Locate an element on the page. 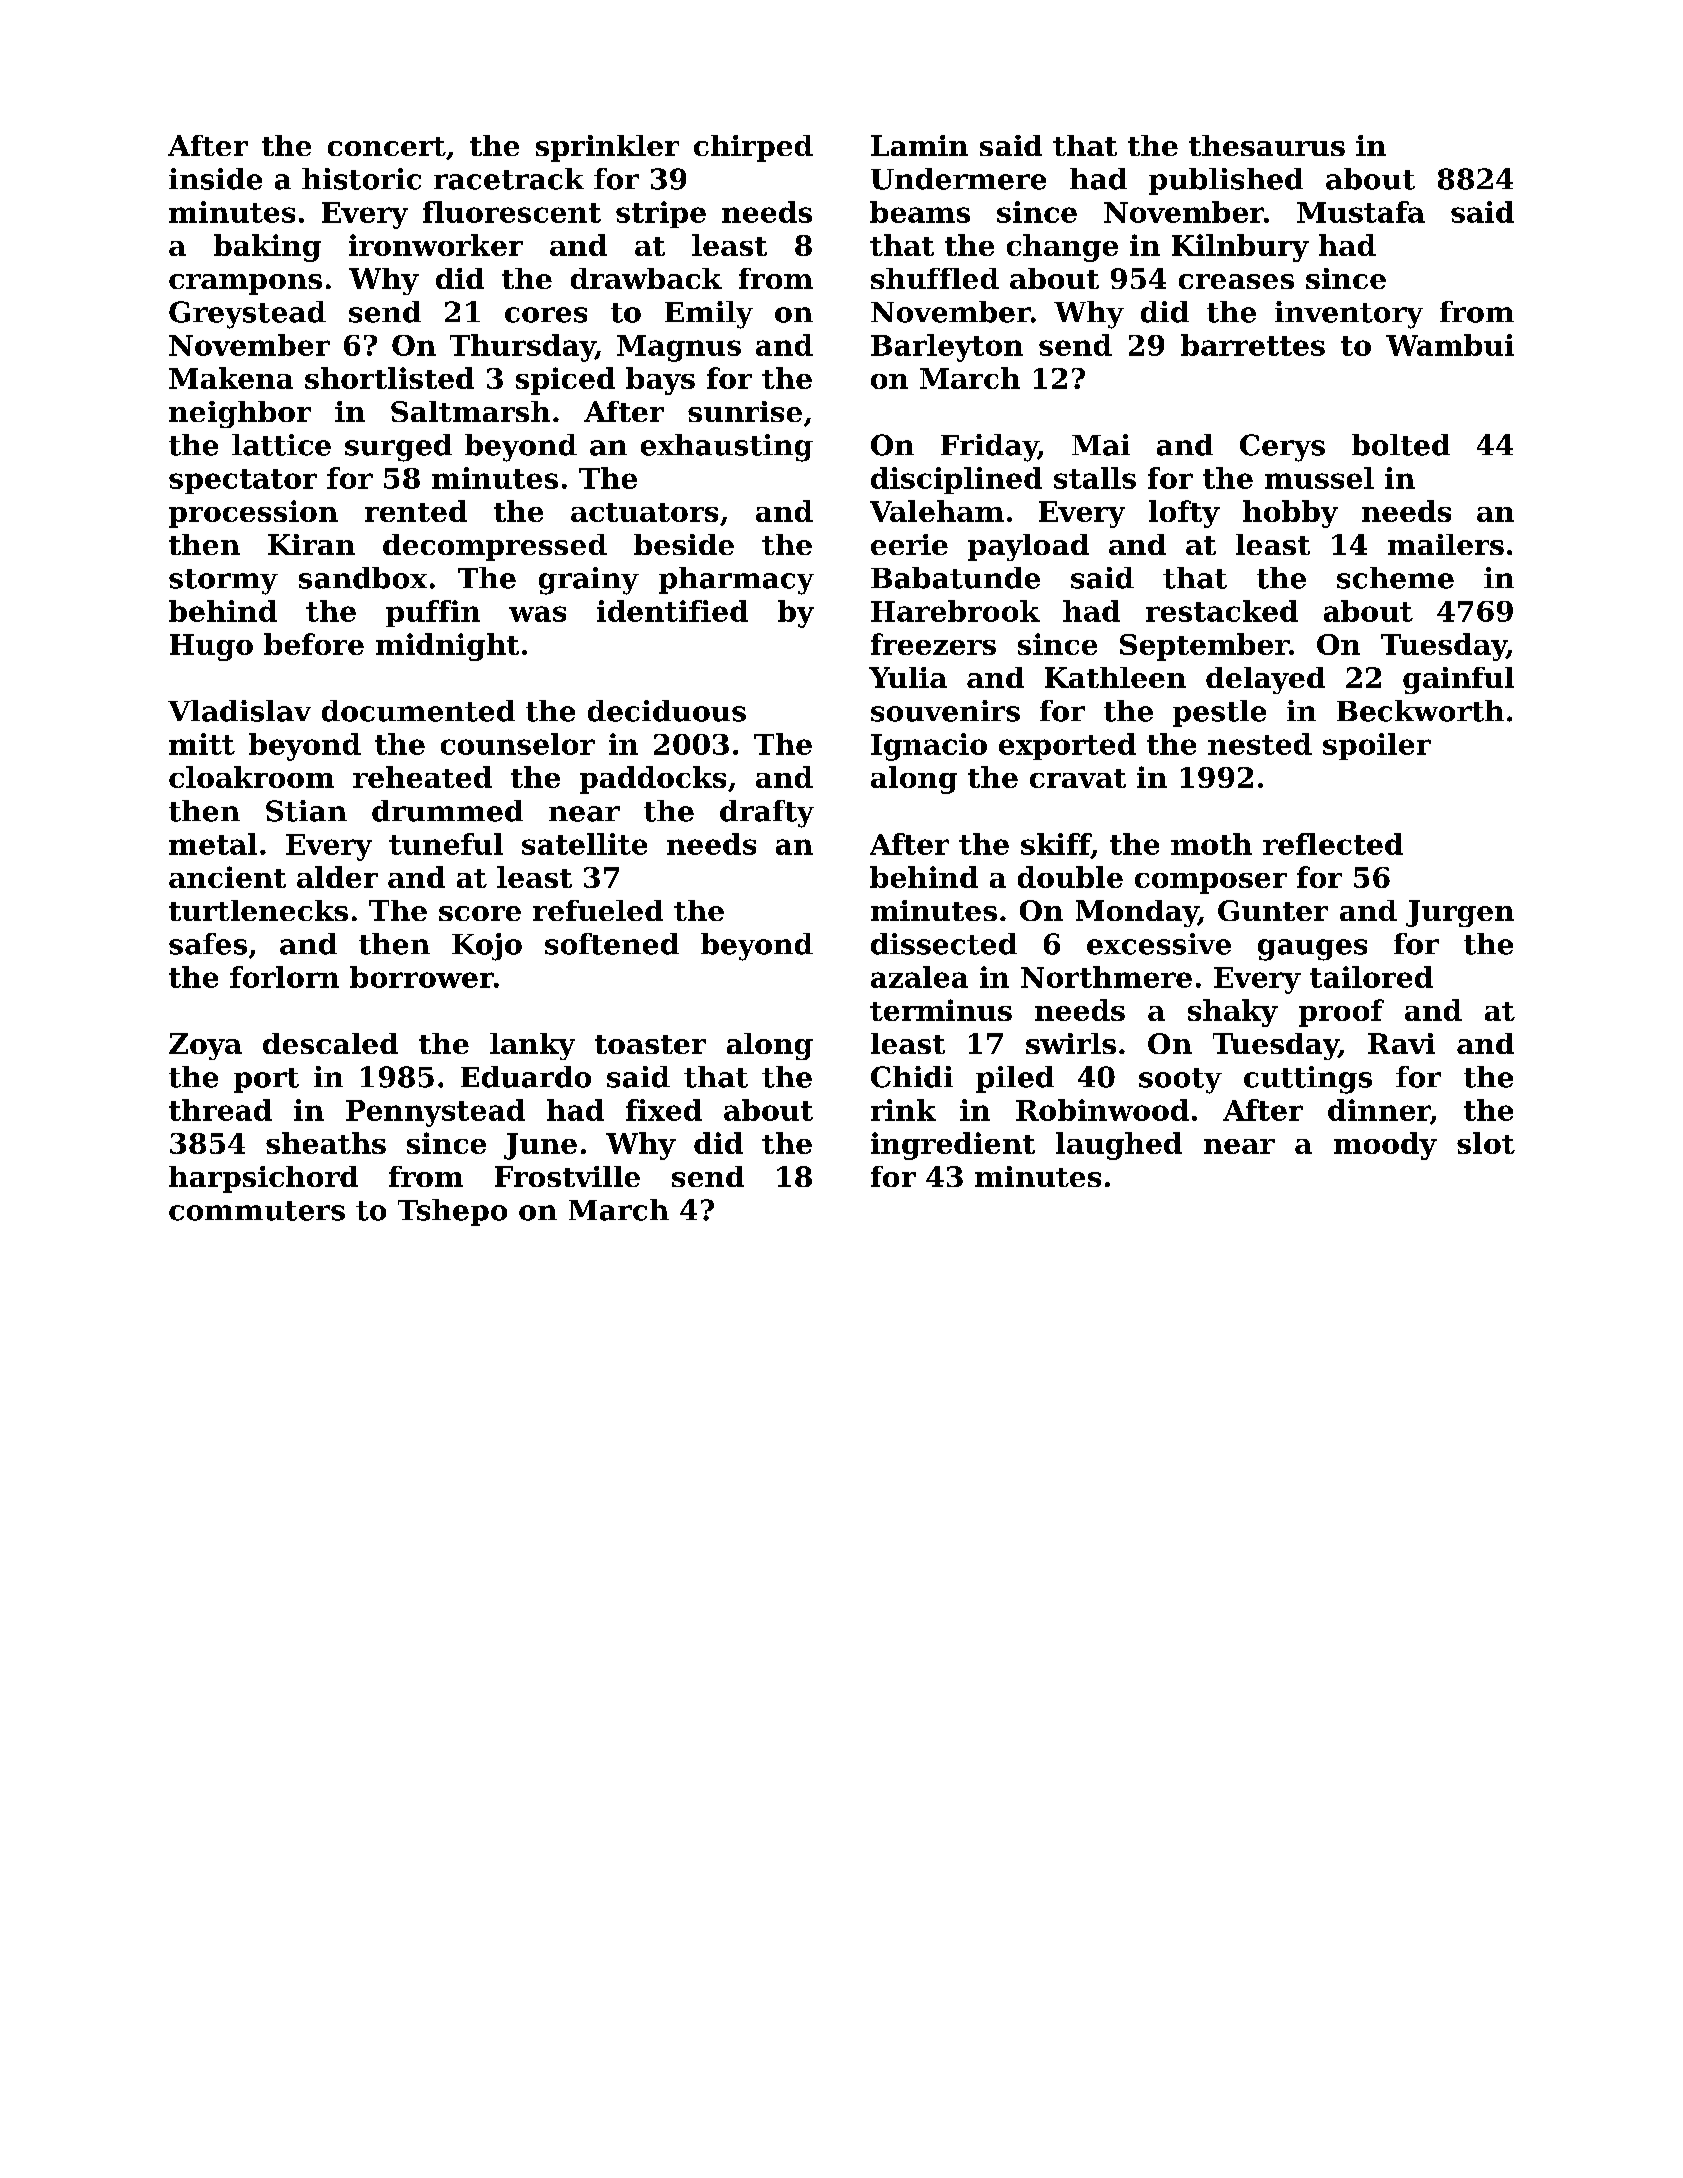  thesaurus is located at coordinates (1267, 145).
